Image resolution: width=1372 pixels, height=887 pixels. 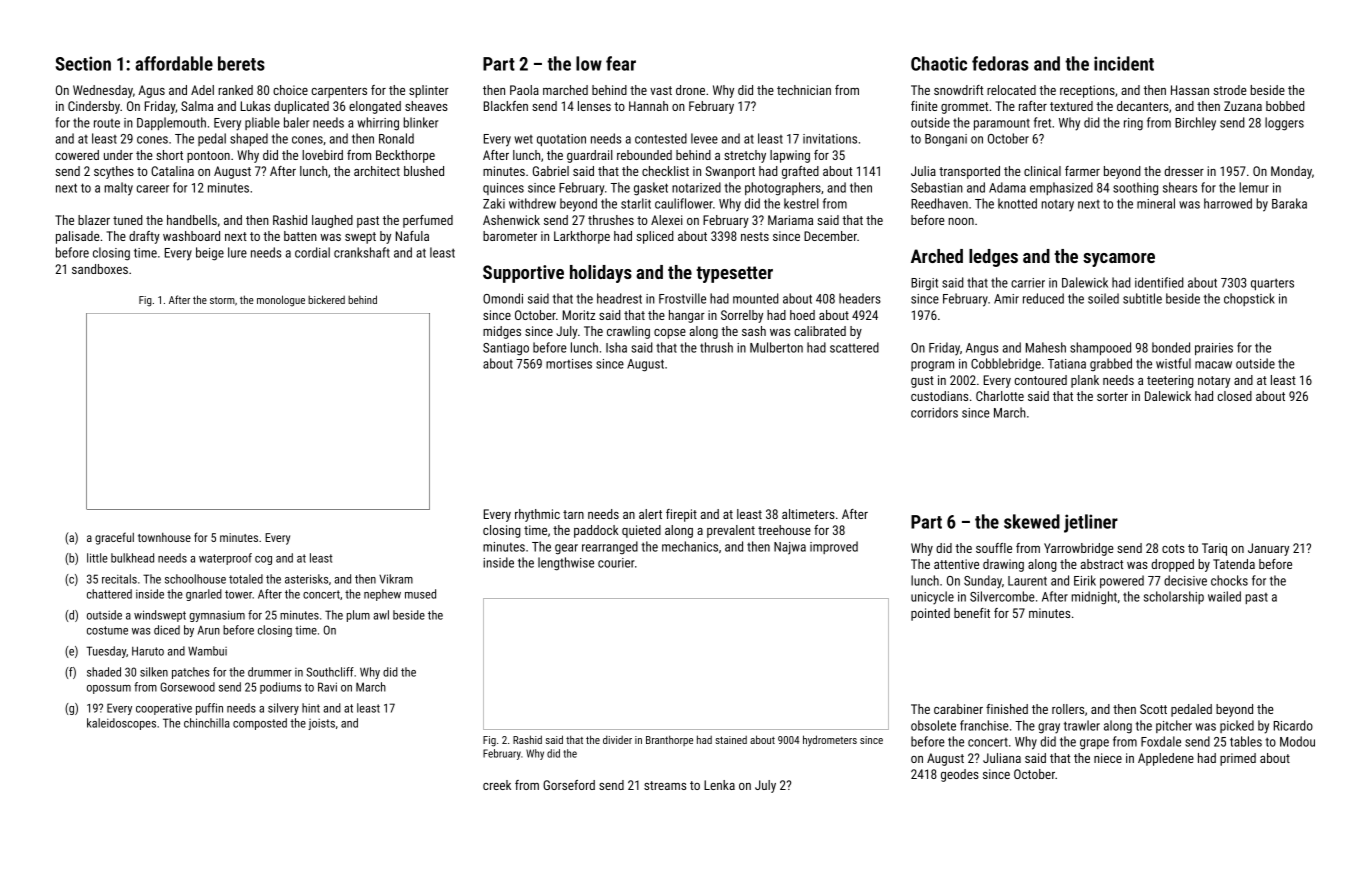 I want to click on improved, so click(x=834, y=547).
